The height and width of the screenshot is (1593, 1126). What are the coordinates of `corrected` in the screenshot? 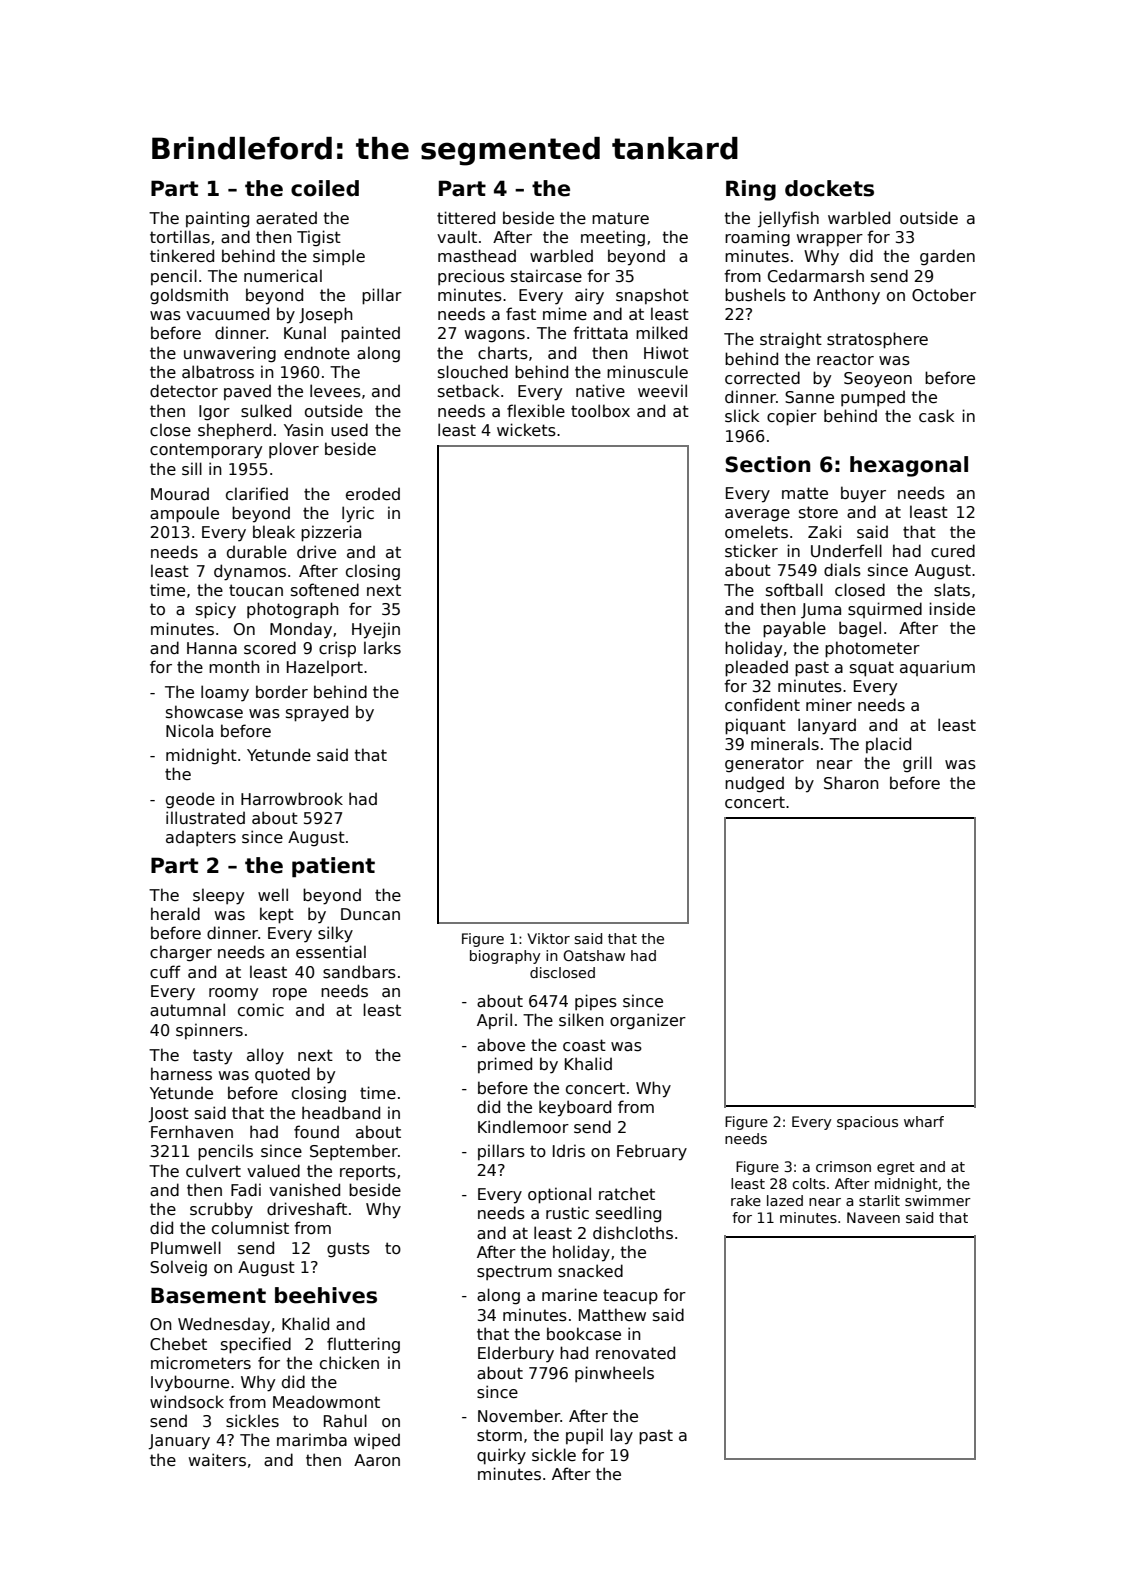 It's located at (762, 377).
